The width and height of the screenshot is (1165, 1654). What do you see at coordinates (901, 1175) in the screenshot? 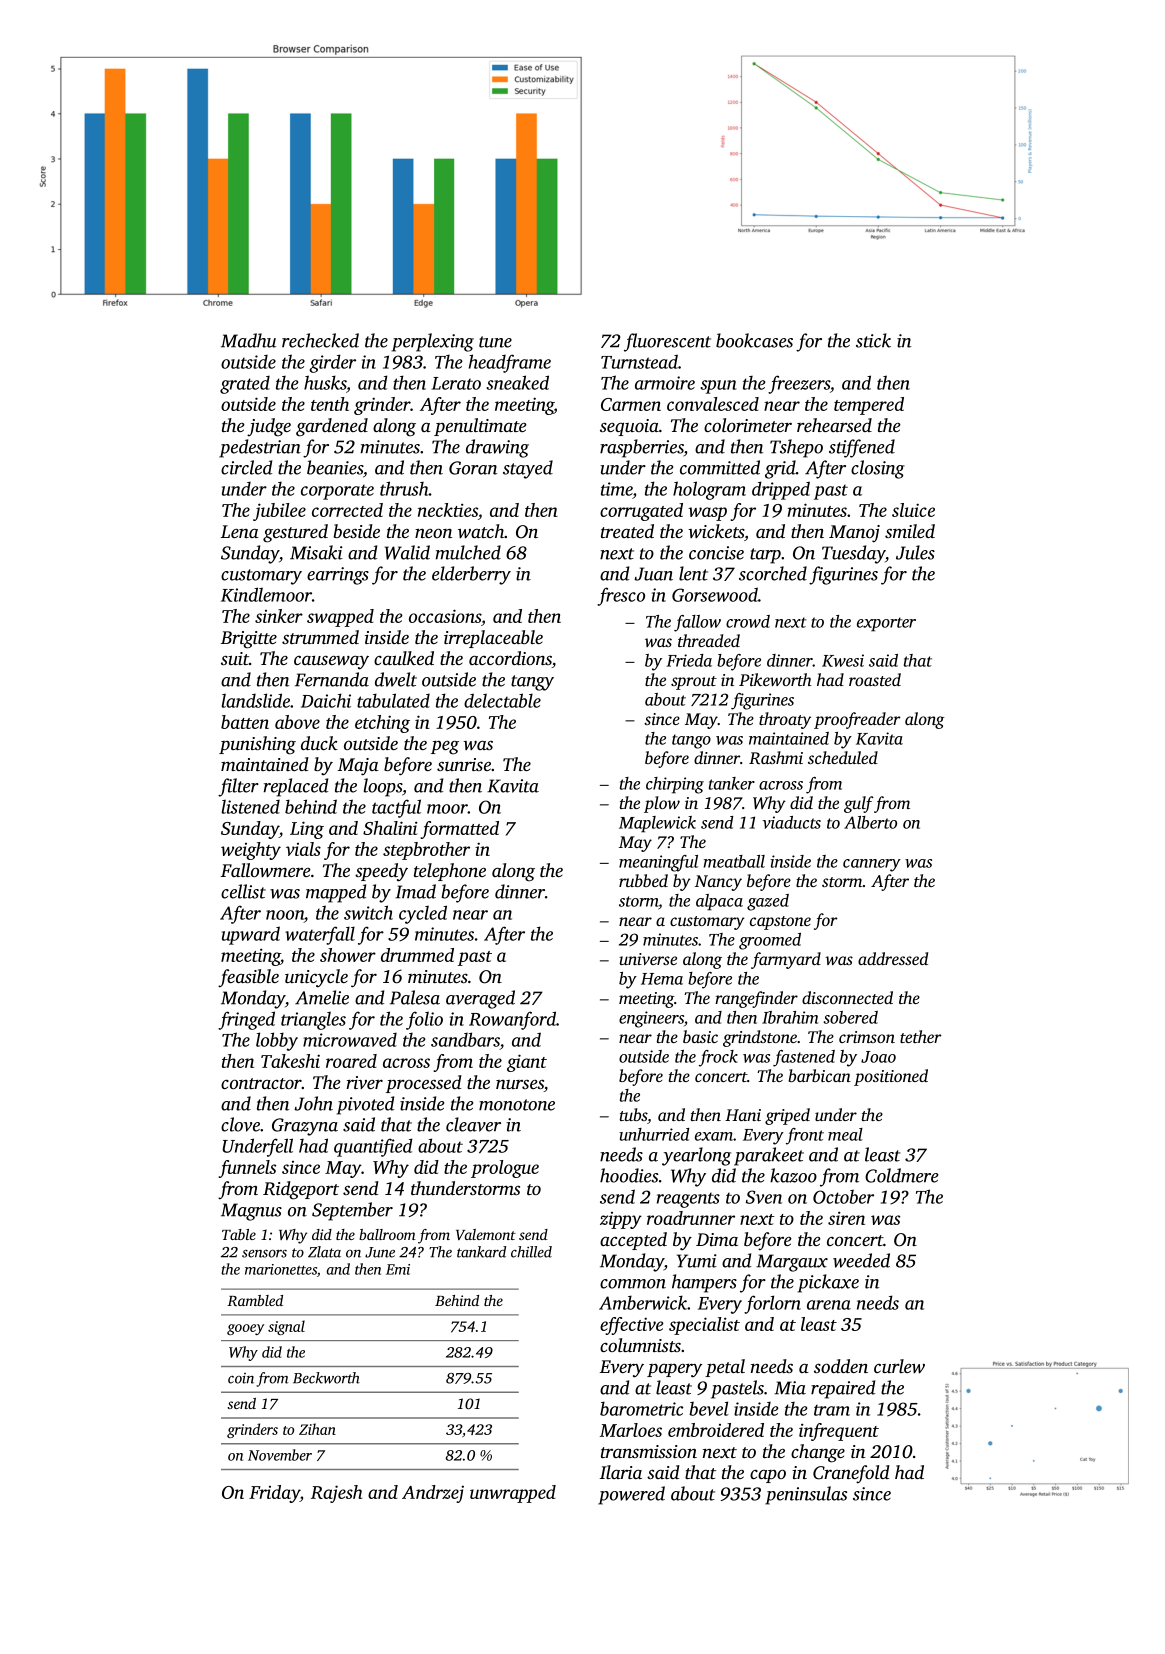
I see `Coldmere` at bounding box center [901, 1175].
